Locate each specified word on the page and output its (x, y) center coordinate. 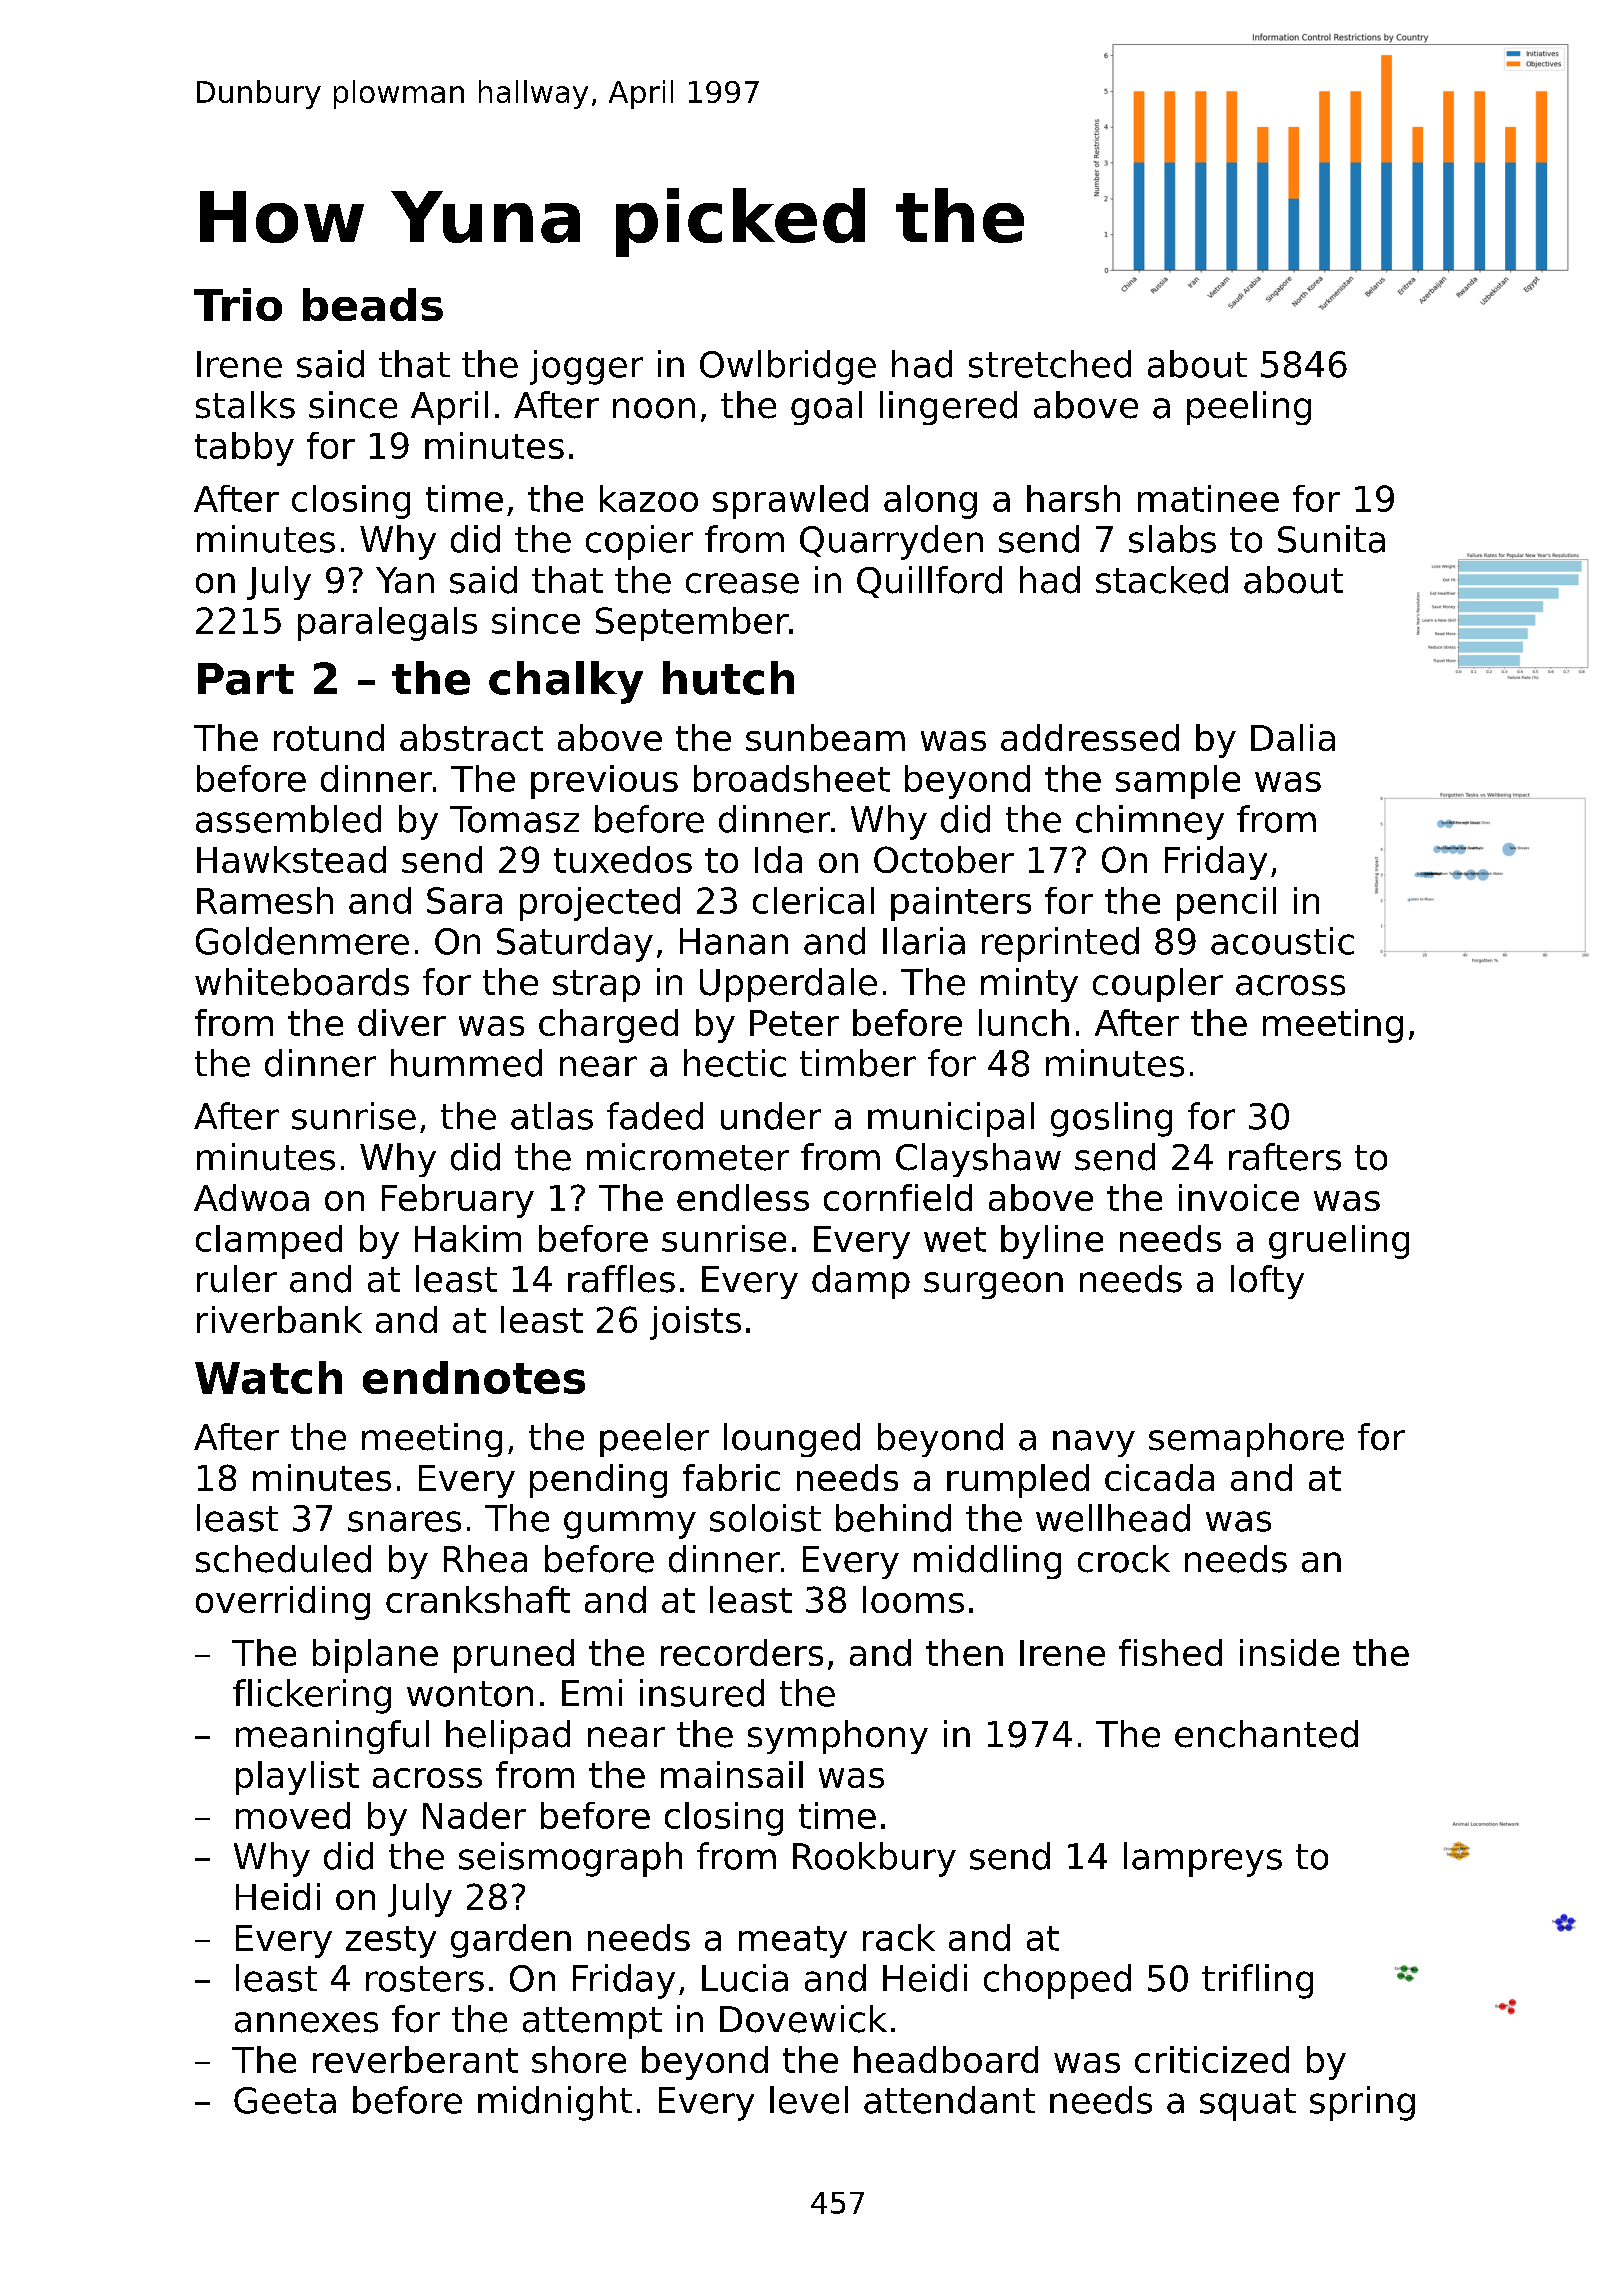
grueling (1339, 1242)
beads (373, 304)
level (809, 2100)
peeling (1249, 408)
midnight (555, 2103)
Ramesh (265, 900)
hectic (735, 1063)
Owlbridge (788, 367)
